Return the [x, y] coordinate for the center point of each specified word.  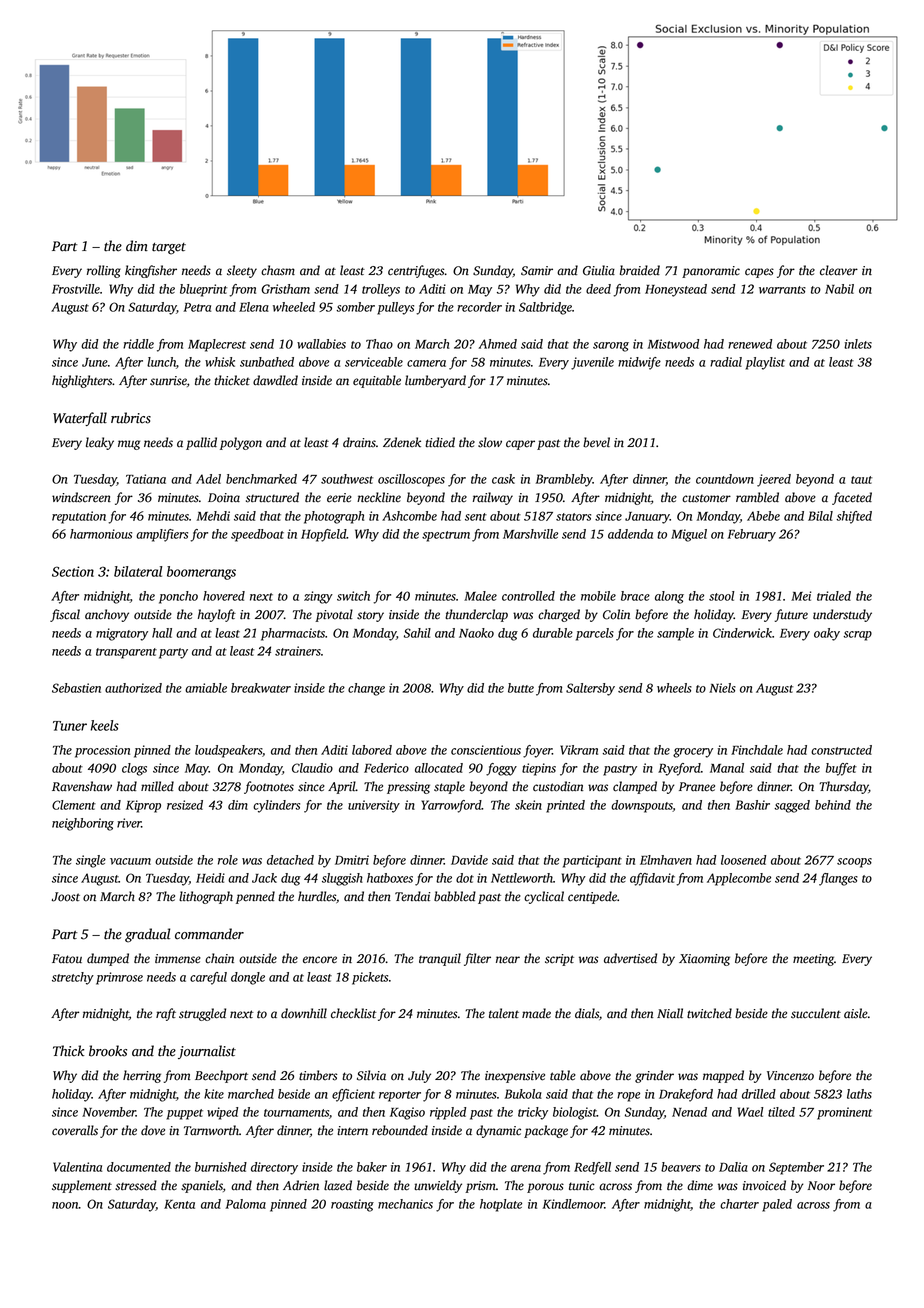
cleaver [839, 270]
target [169, 249]
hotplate [501, 1205]
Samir [537, 271]
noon [65, 1205]
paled [777, 1205]
